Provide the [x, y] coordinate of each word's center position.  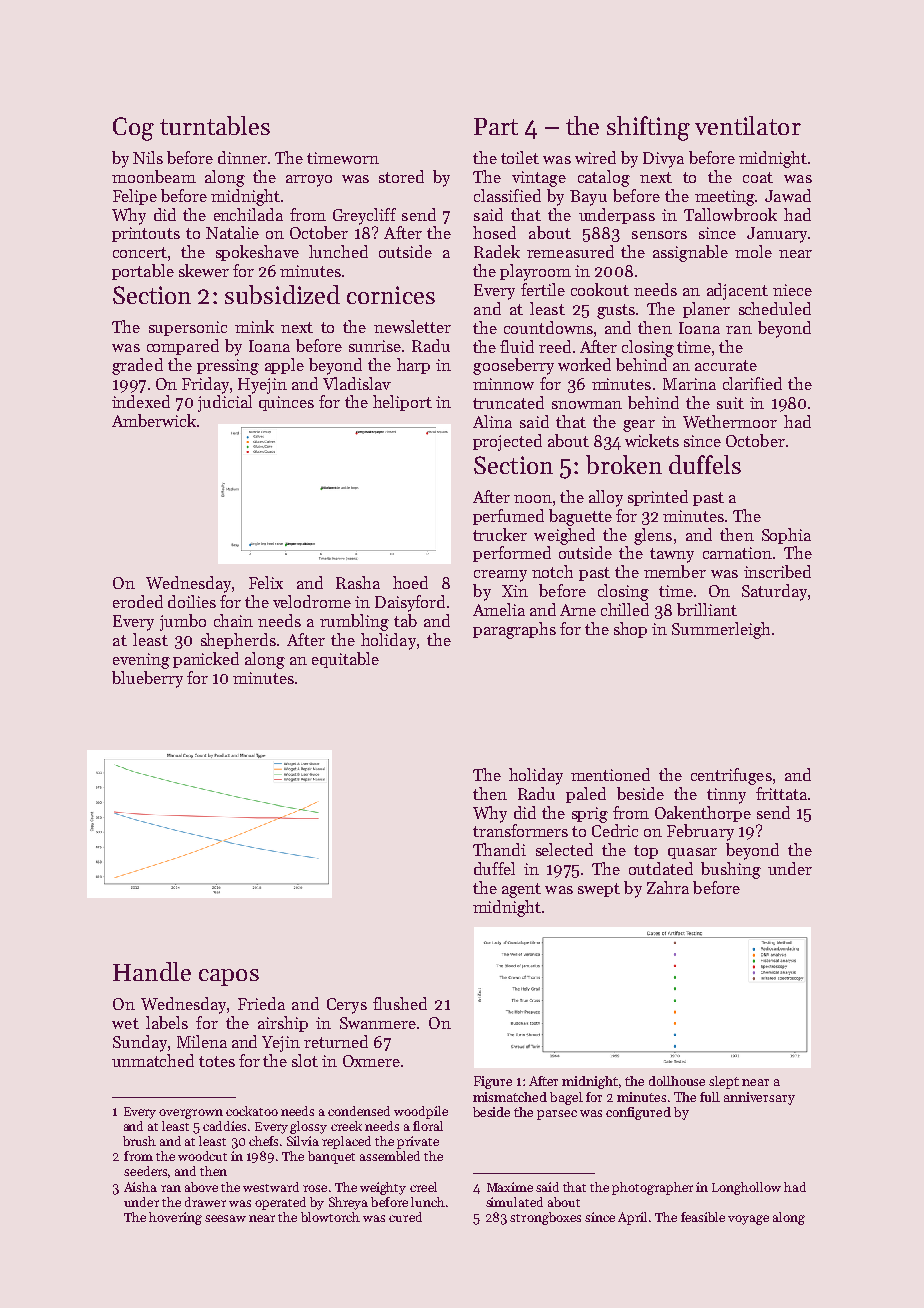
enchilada [248, 214]
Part [496, 126]
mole [753, 251]
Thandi [499, 849]
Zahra [668, 887]
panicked [206, 660]
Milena [202, 1041]
